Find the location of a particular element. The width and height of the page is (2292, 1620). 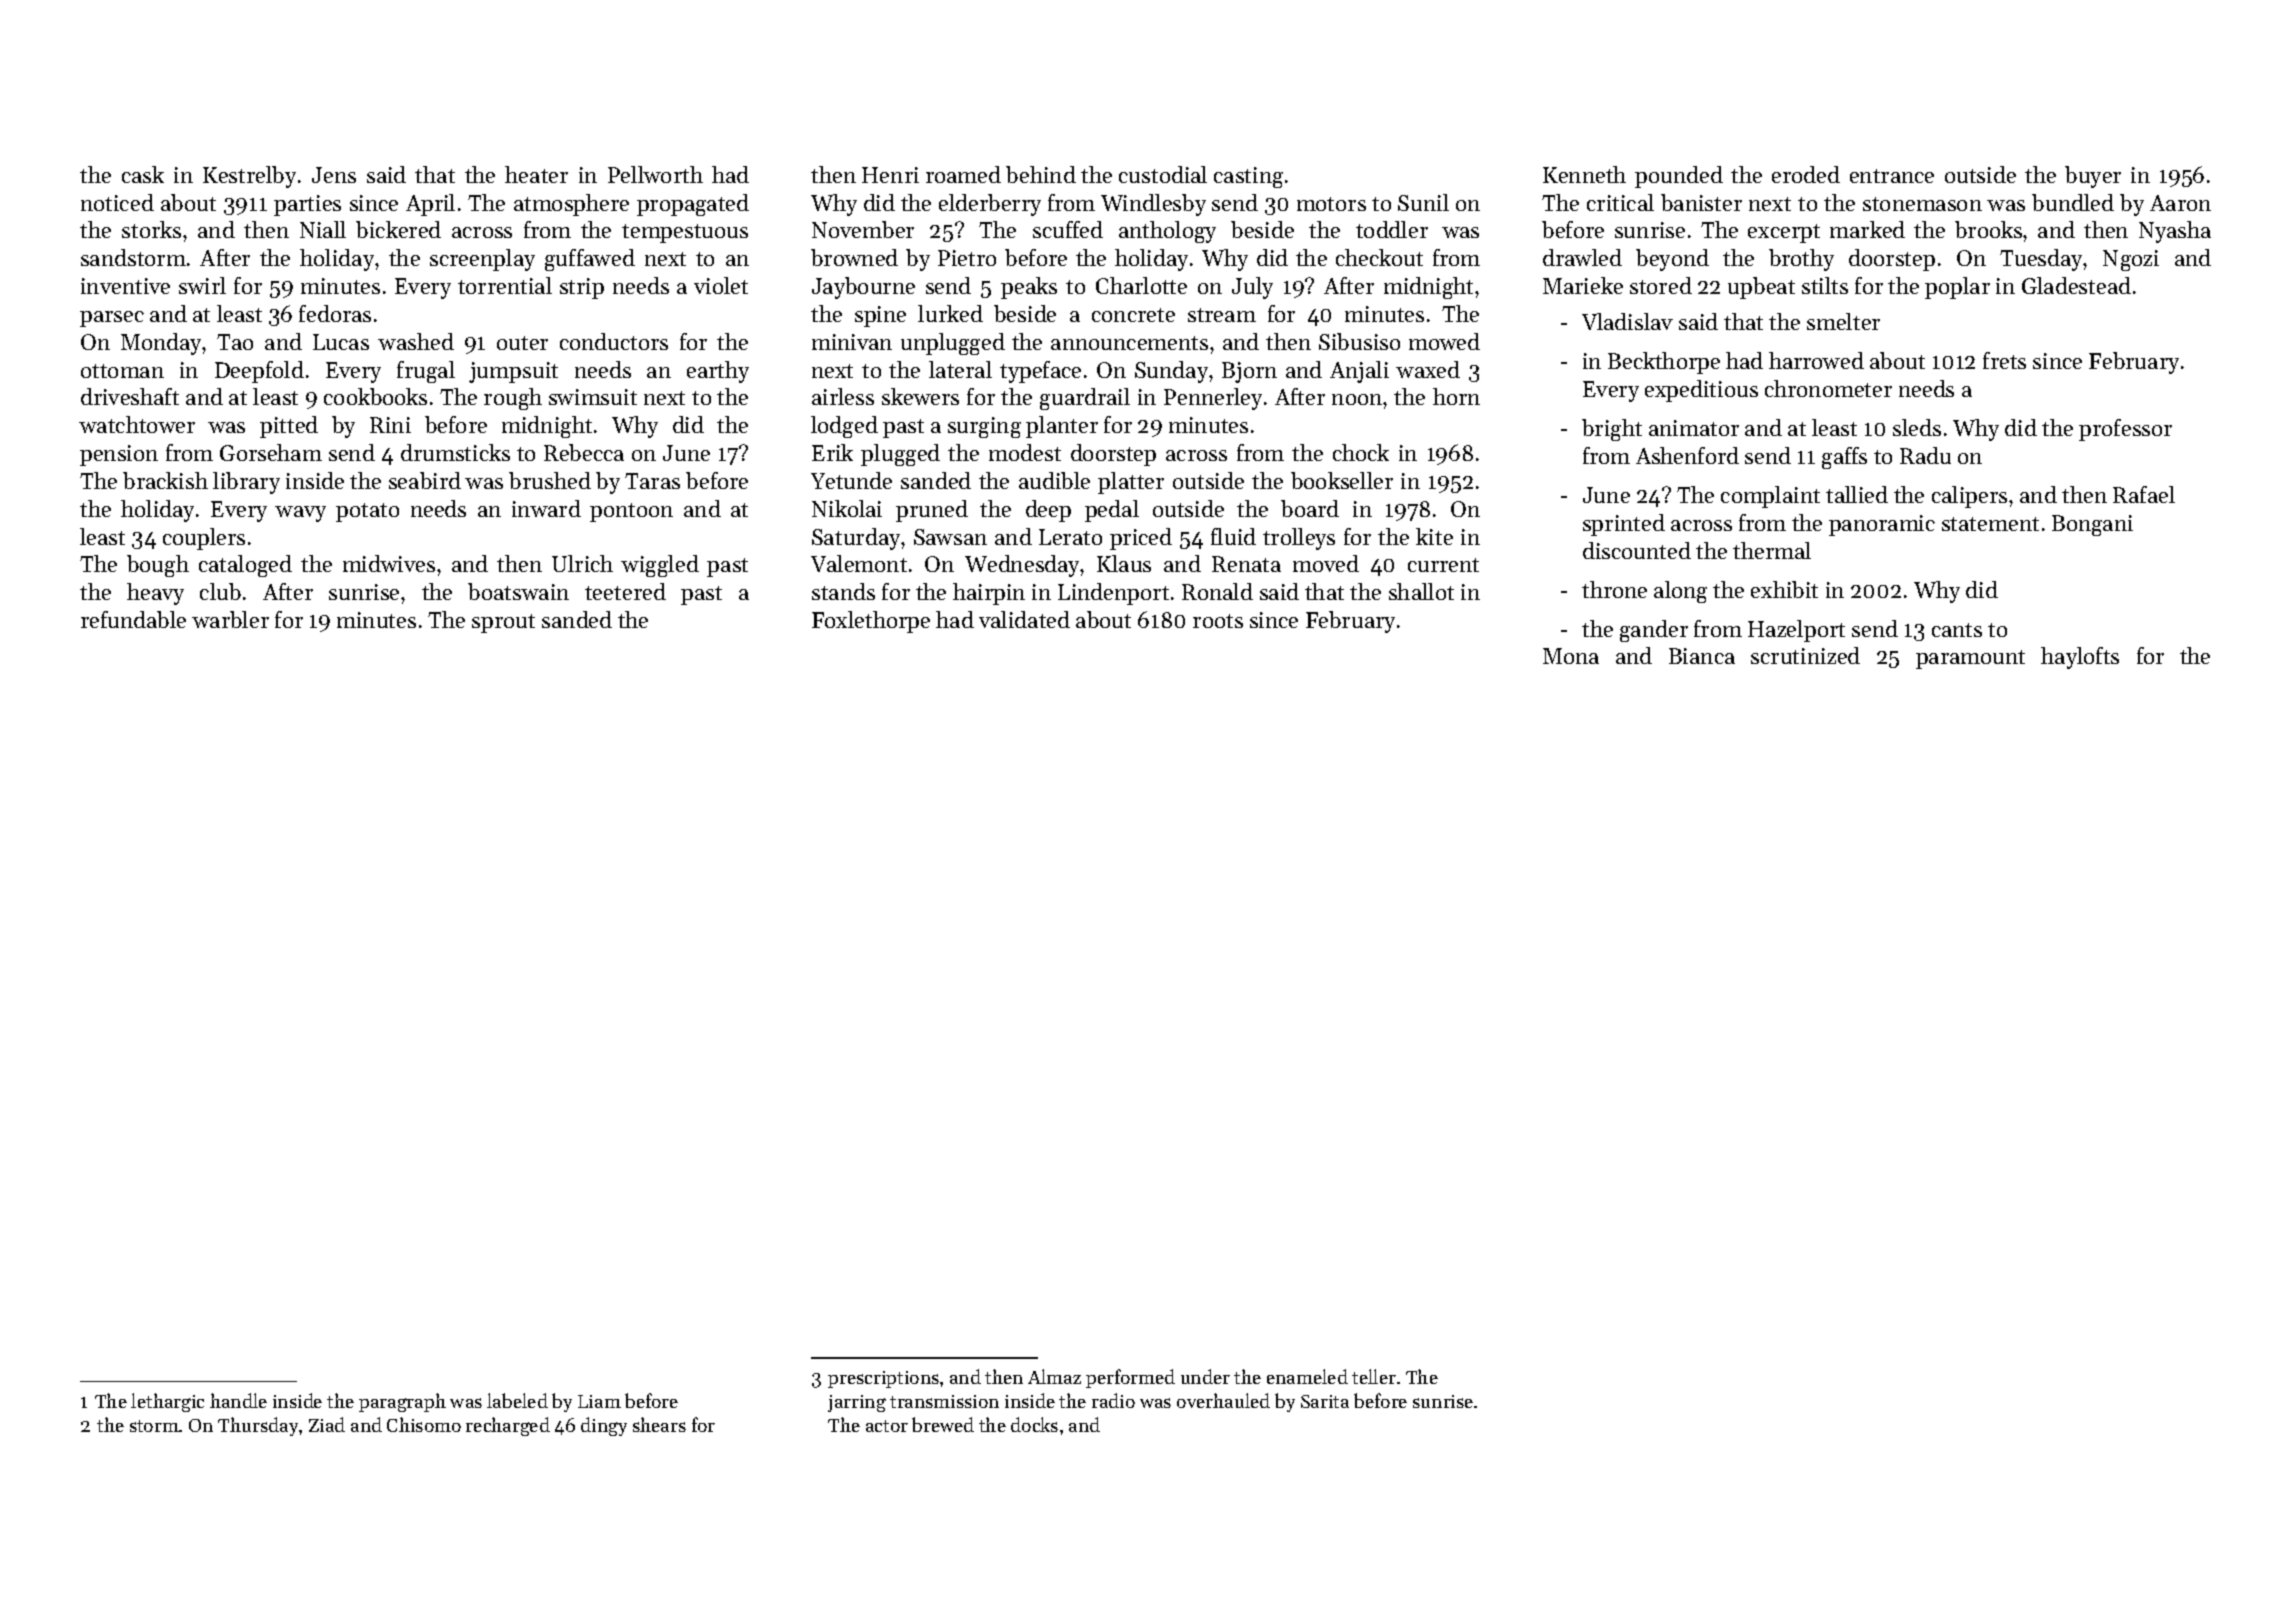

refundable is located at coordinates (133, 619).
